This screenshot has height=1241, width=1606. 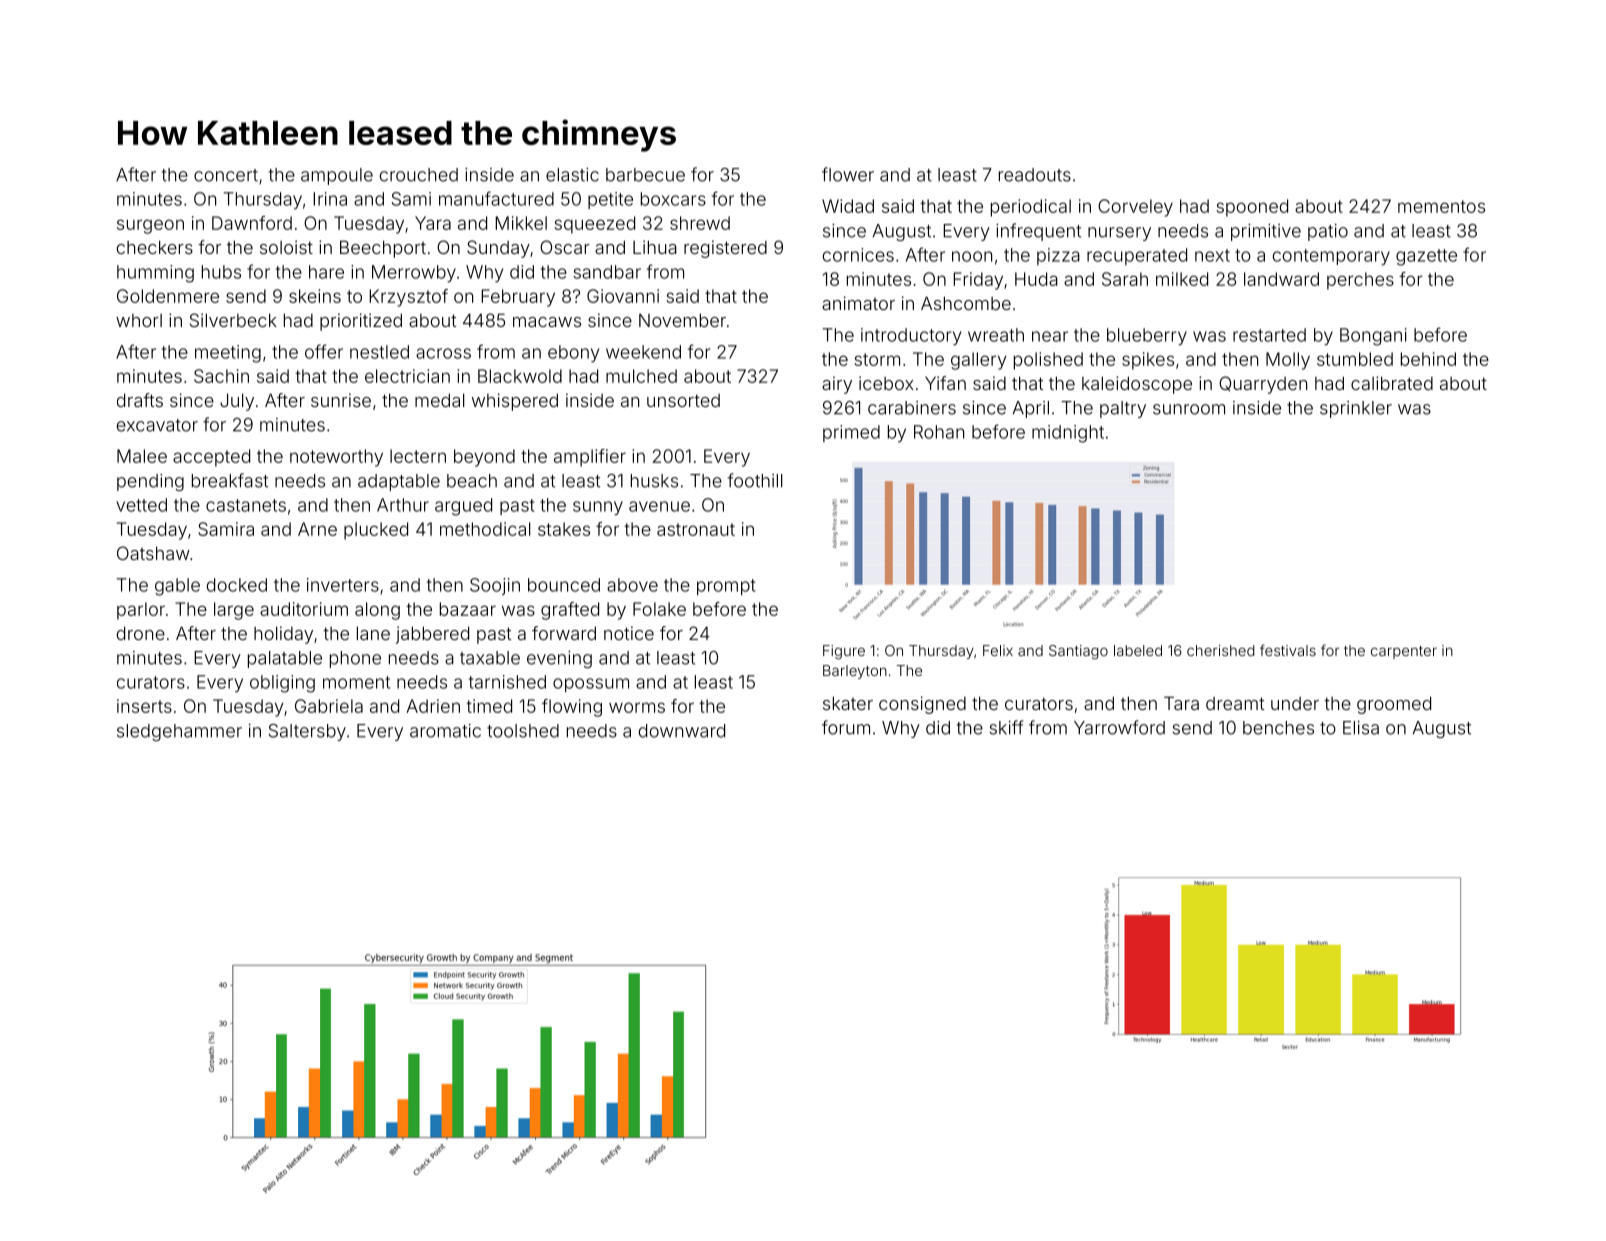 What do you see at coordinates (1035, 175) in the screenshot?
I see `readouts` at bounding box center [1035, 175].
